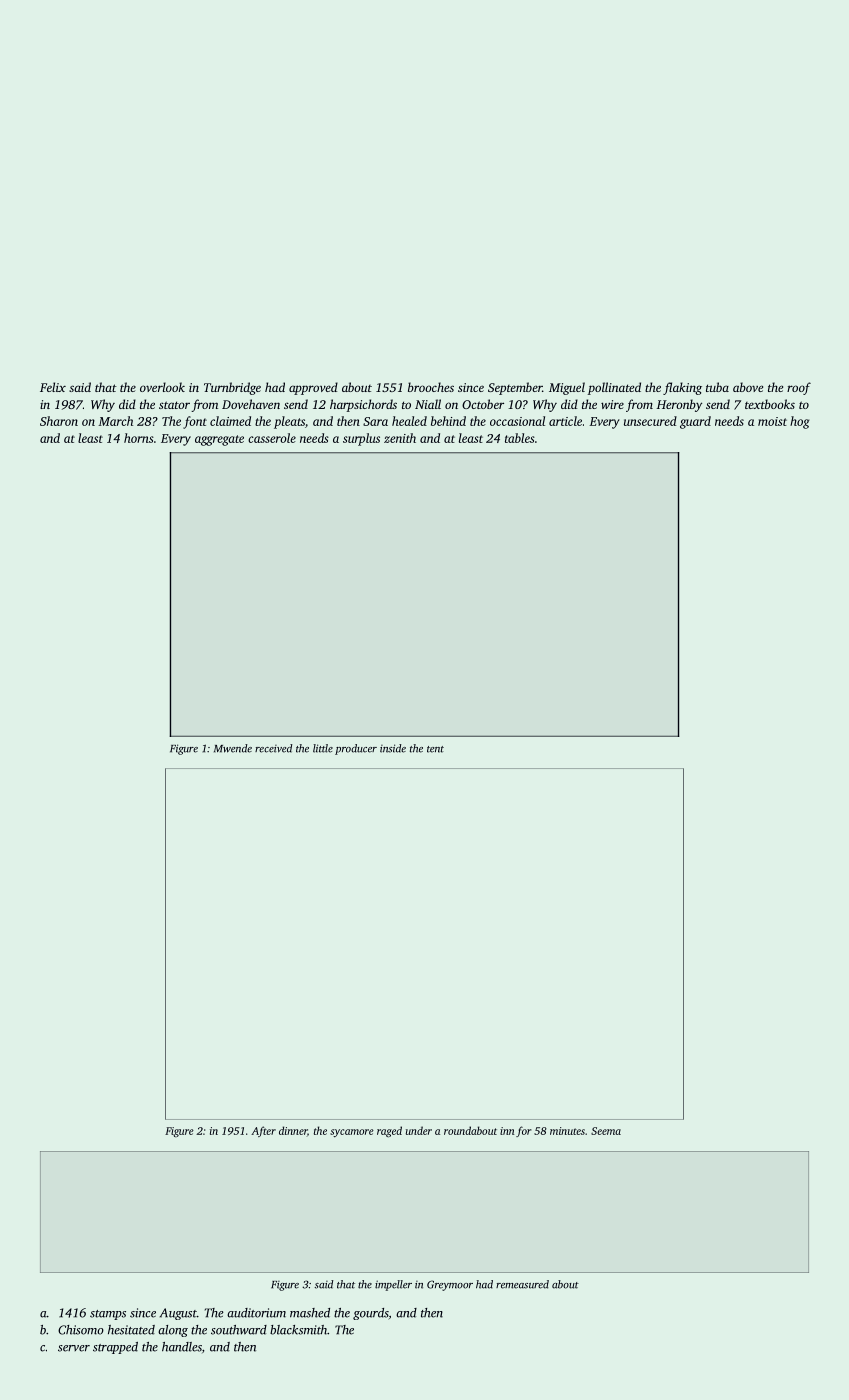 This image has width=849, height=1400. I want to click on remeasured, so click(522, 1284).
